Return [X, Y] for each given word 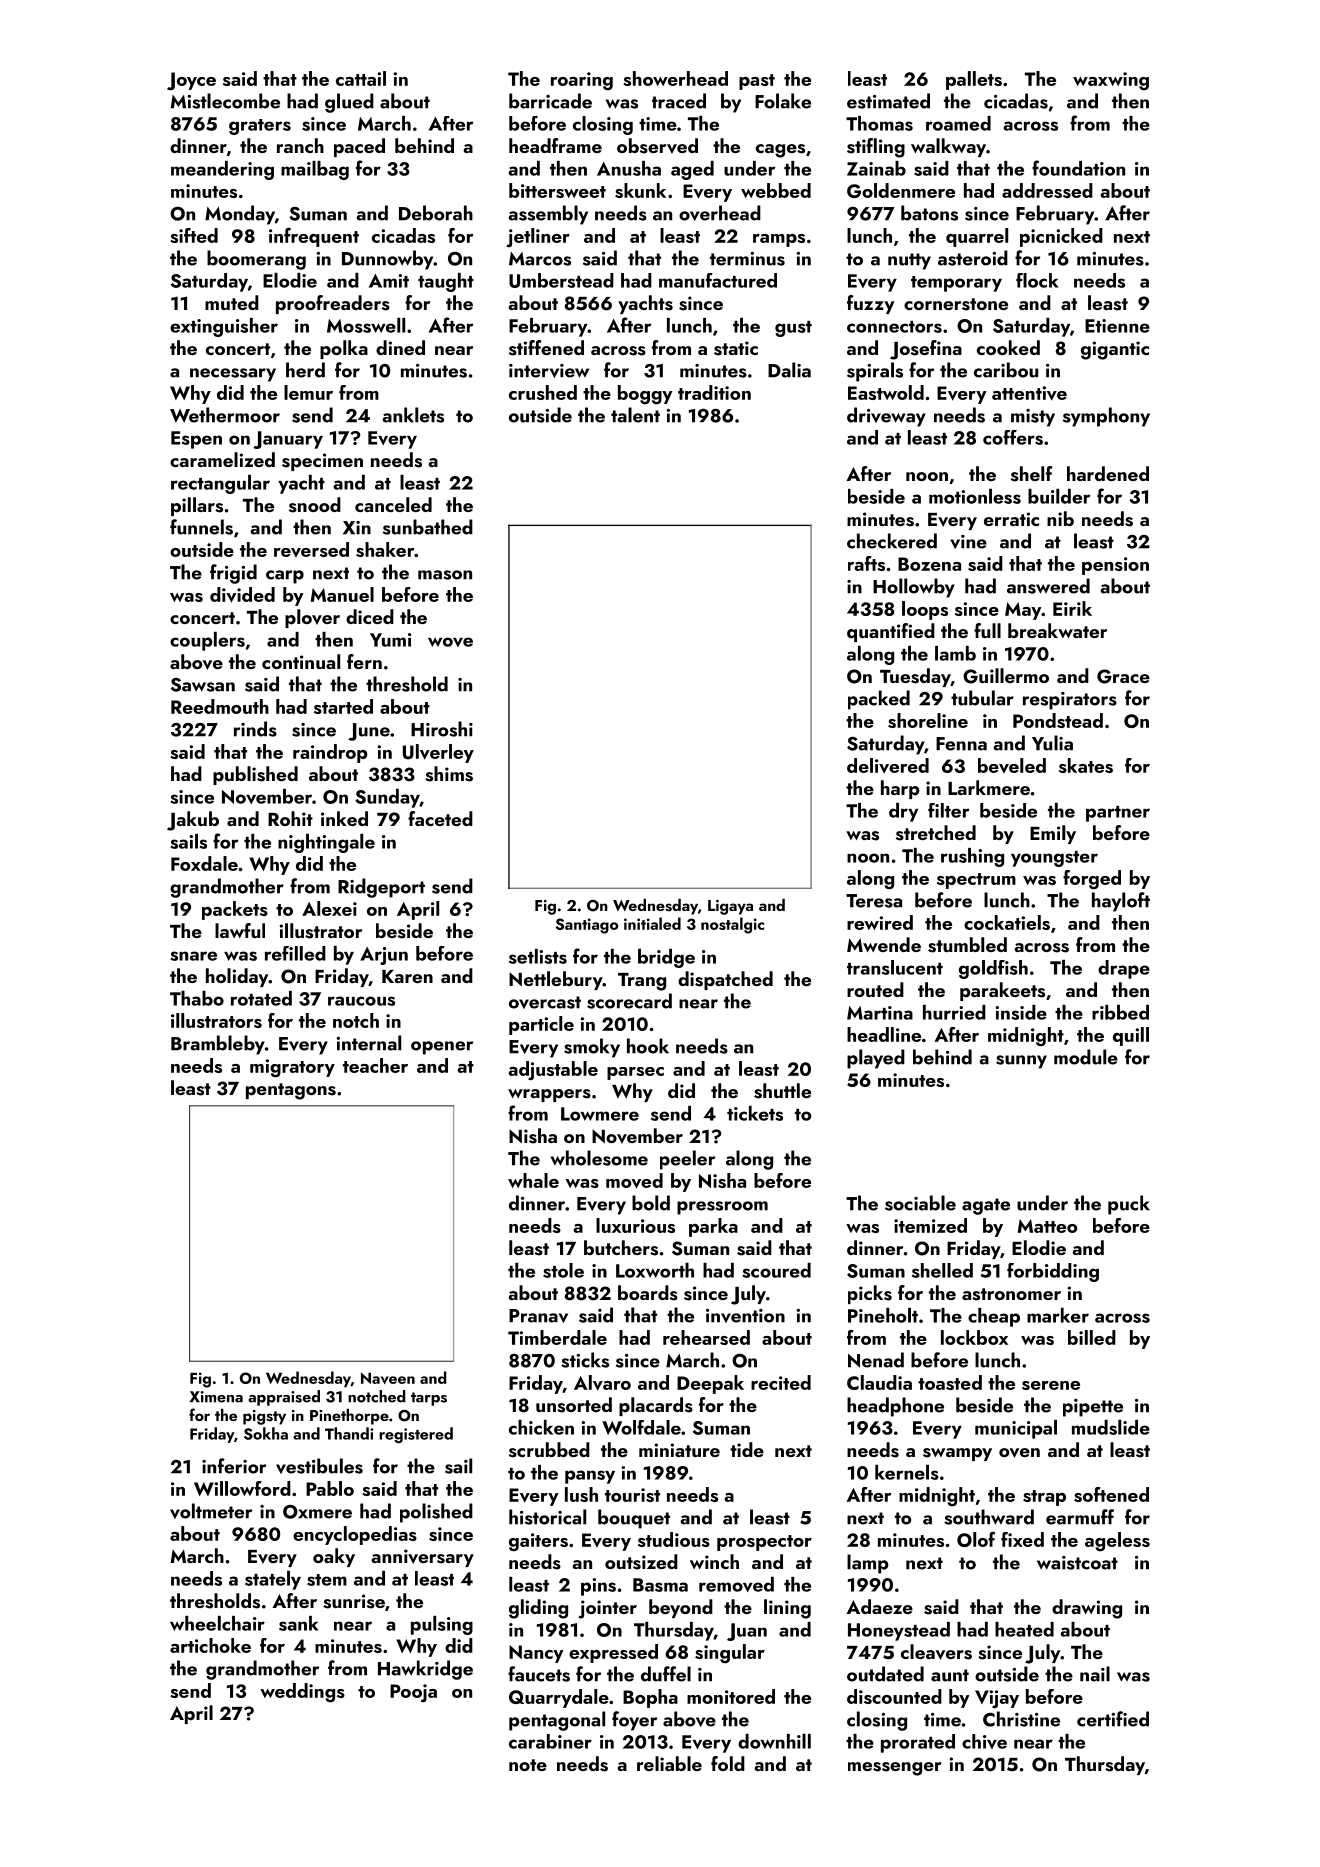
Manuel [342, 594]
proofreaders [333, 304]
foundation [1078, 168]
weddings [302, 1692]
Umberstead [561, 280]
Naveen [388, 1378]
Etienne [1117, 326]
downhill [774, 1741]
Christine [1021, 1719]
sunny [1021, 1062]
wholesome [599, 1158]
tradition [714, 392]
